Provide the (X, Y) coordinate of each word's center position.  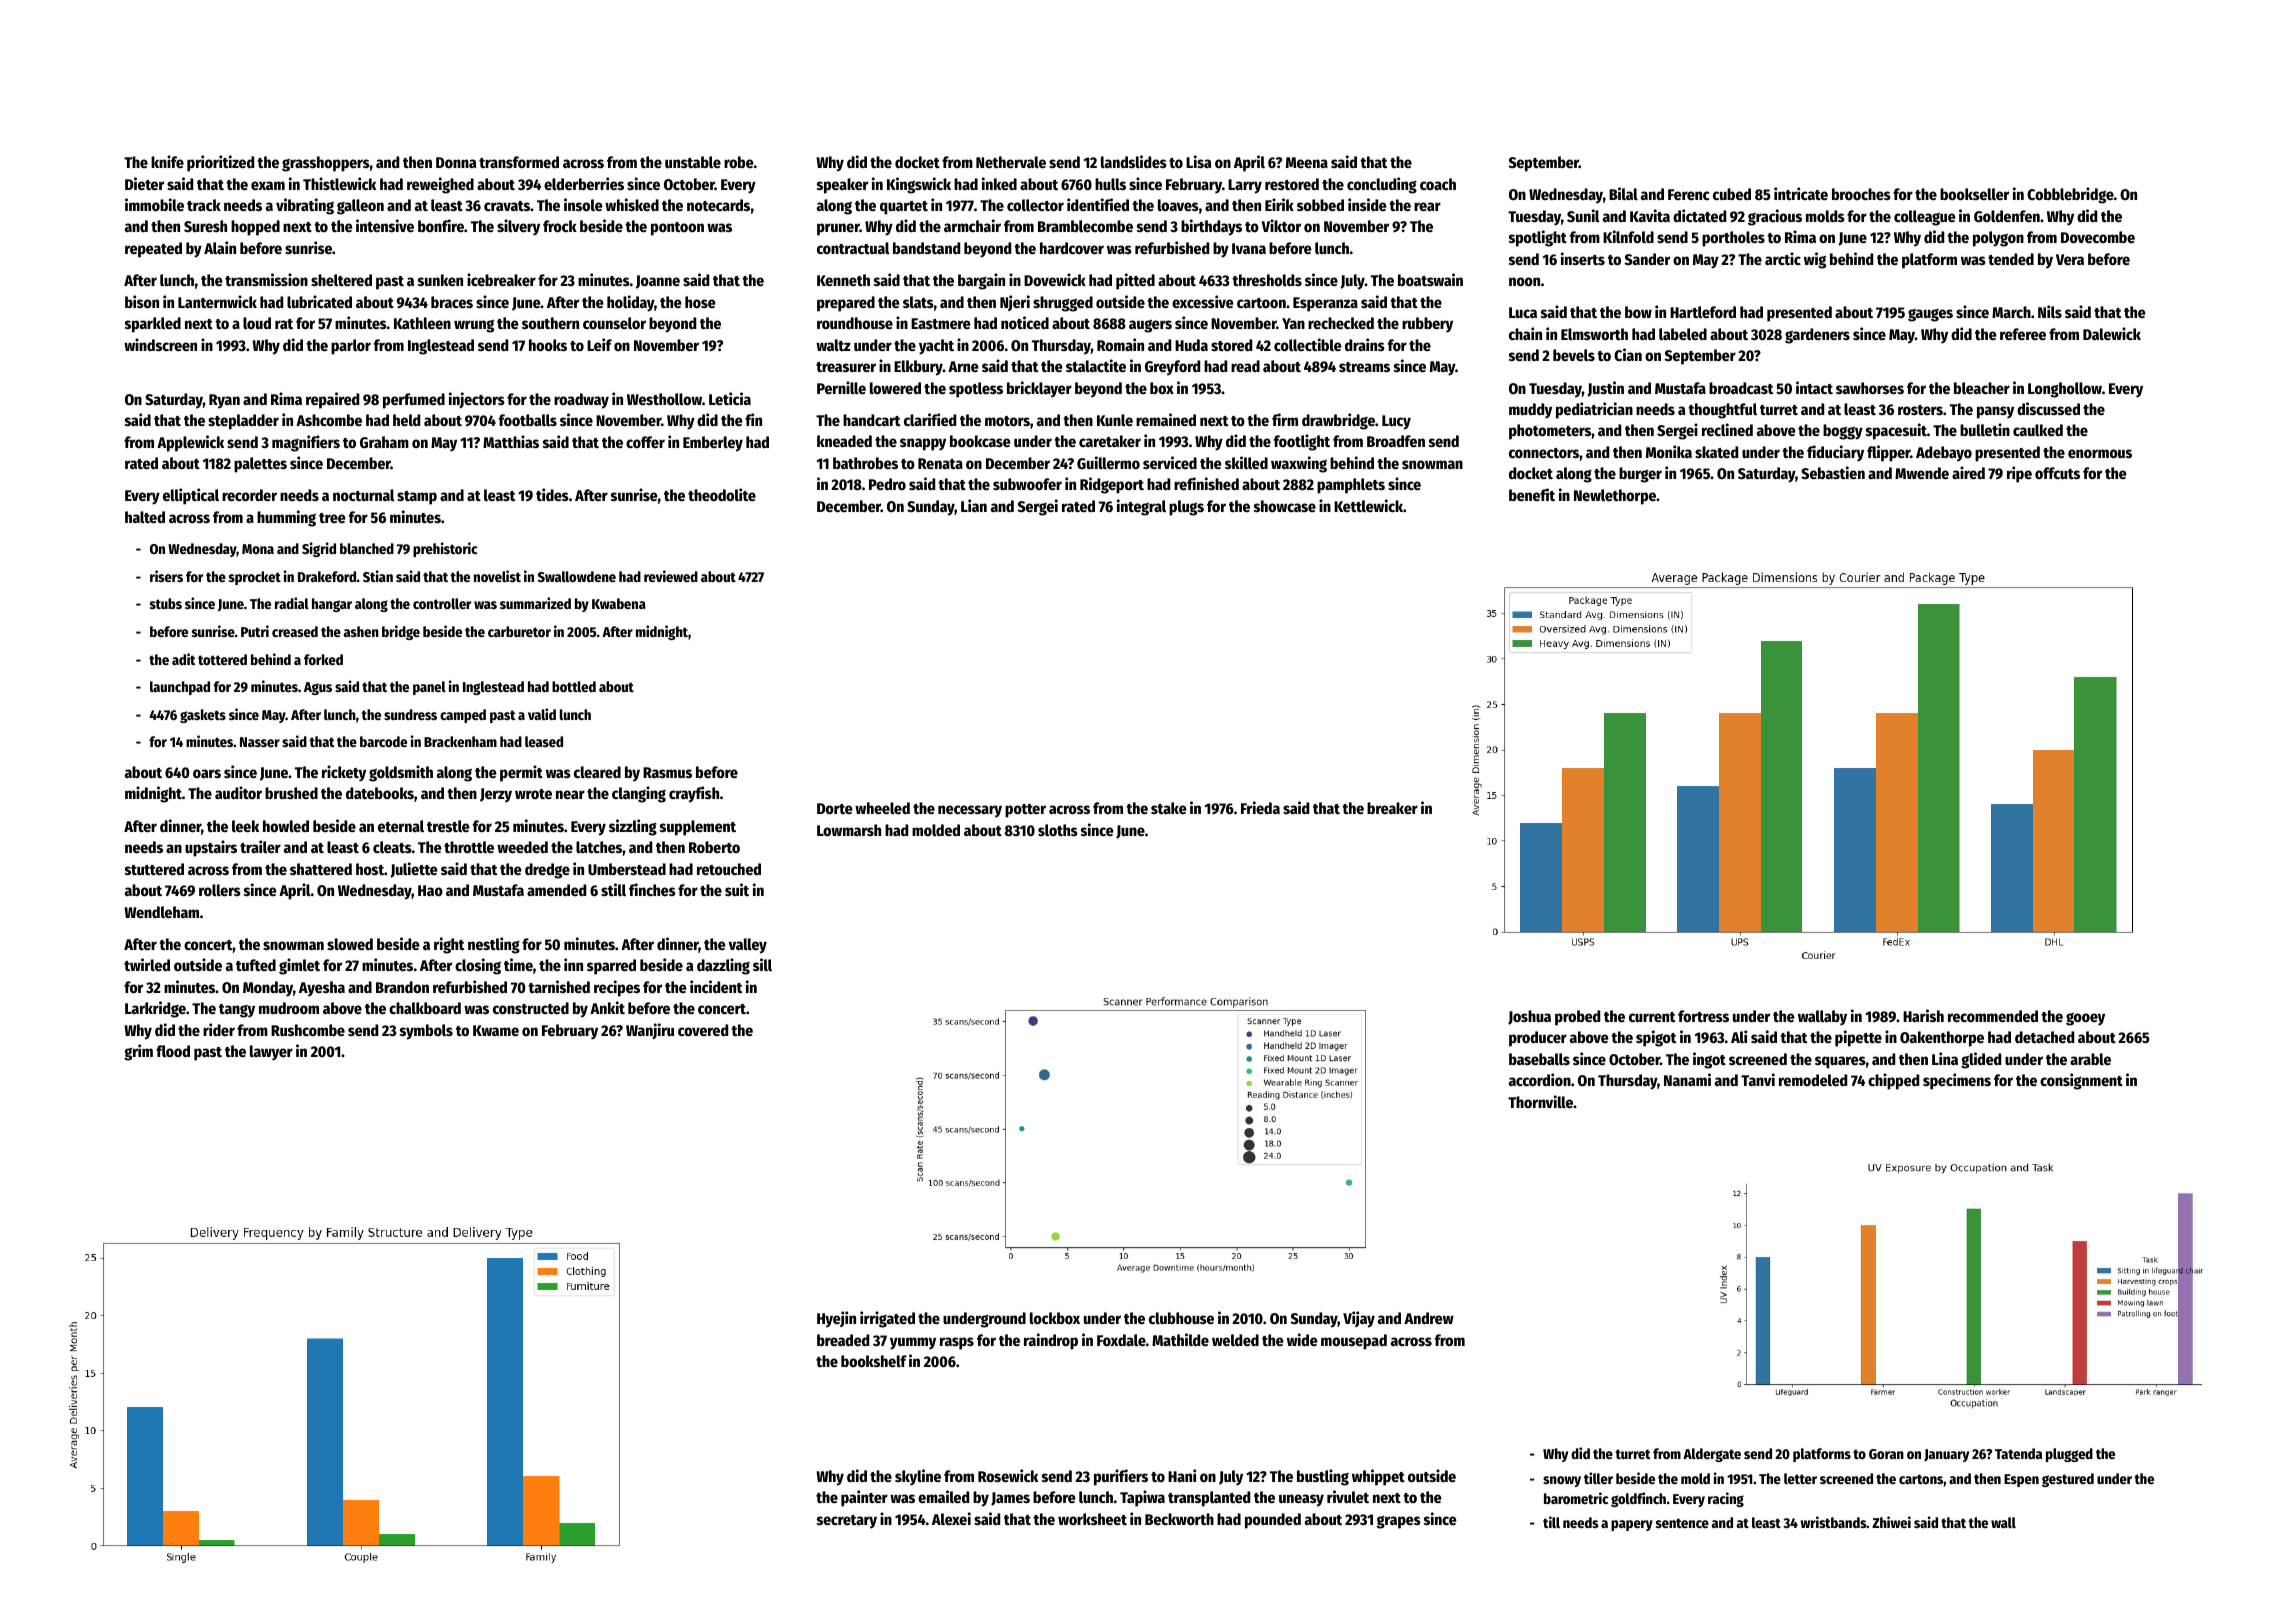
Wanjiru (650, 1031)
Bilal (1623, 193)
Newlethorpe (1615, 497)
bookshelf (874, 1361)
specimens (1957, 1081)
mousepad (1354, 1342)
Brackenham (460, 741)
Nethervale (1011, 162)
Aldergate (1712, 1455)
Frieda (1260, 807)
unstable (693, 162)
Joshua (1529, 1017)
